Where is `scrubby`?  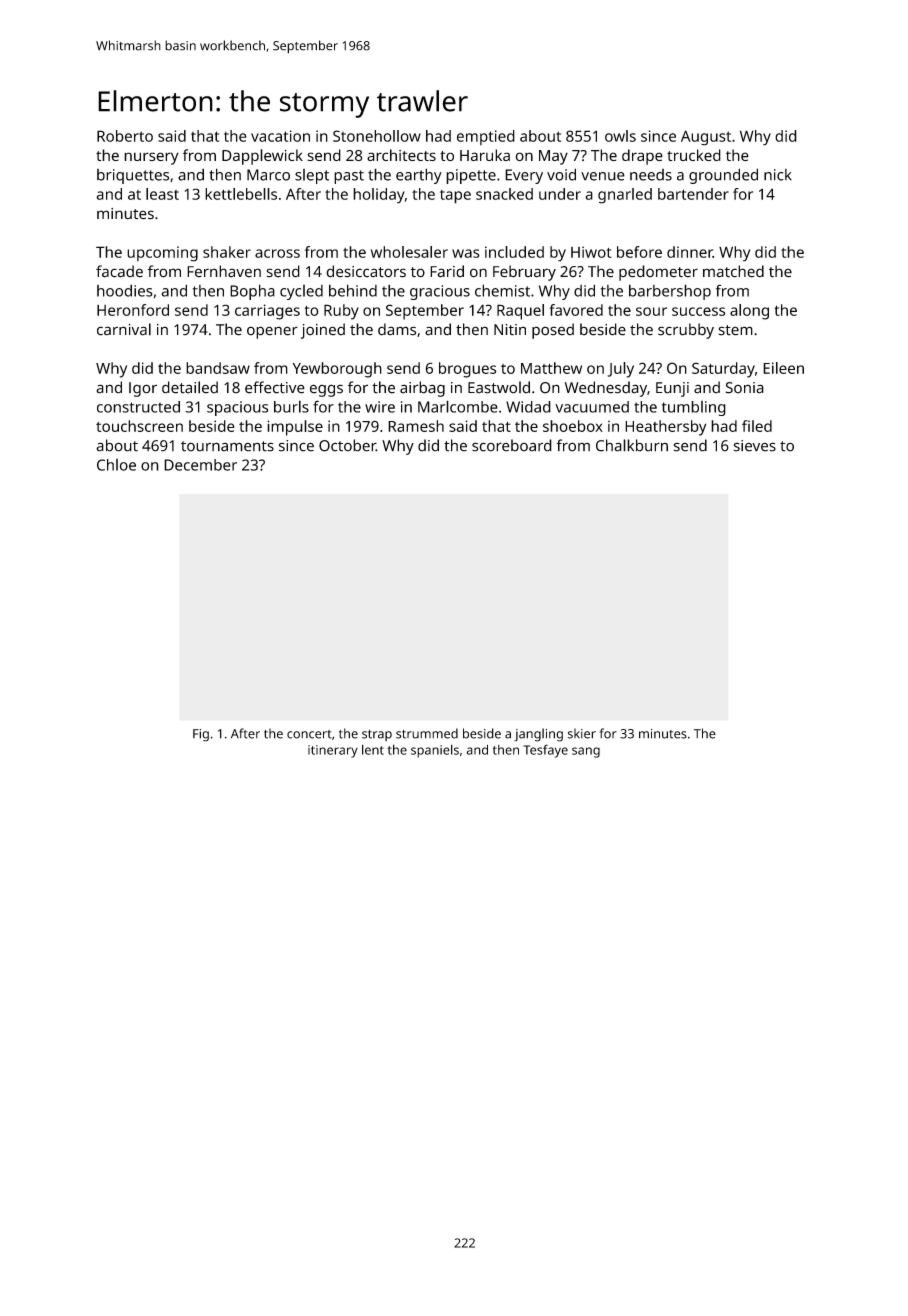 scrubby is located at coordinates (686, 331).
